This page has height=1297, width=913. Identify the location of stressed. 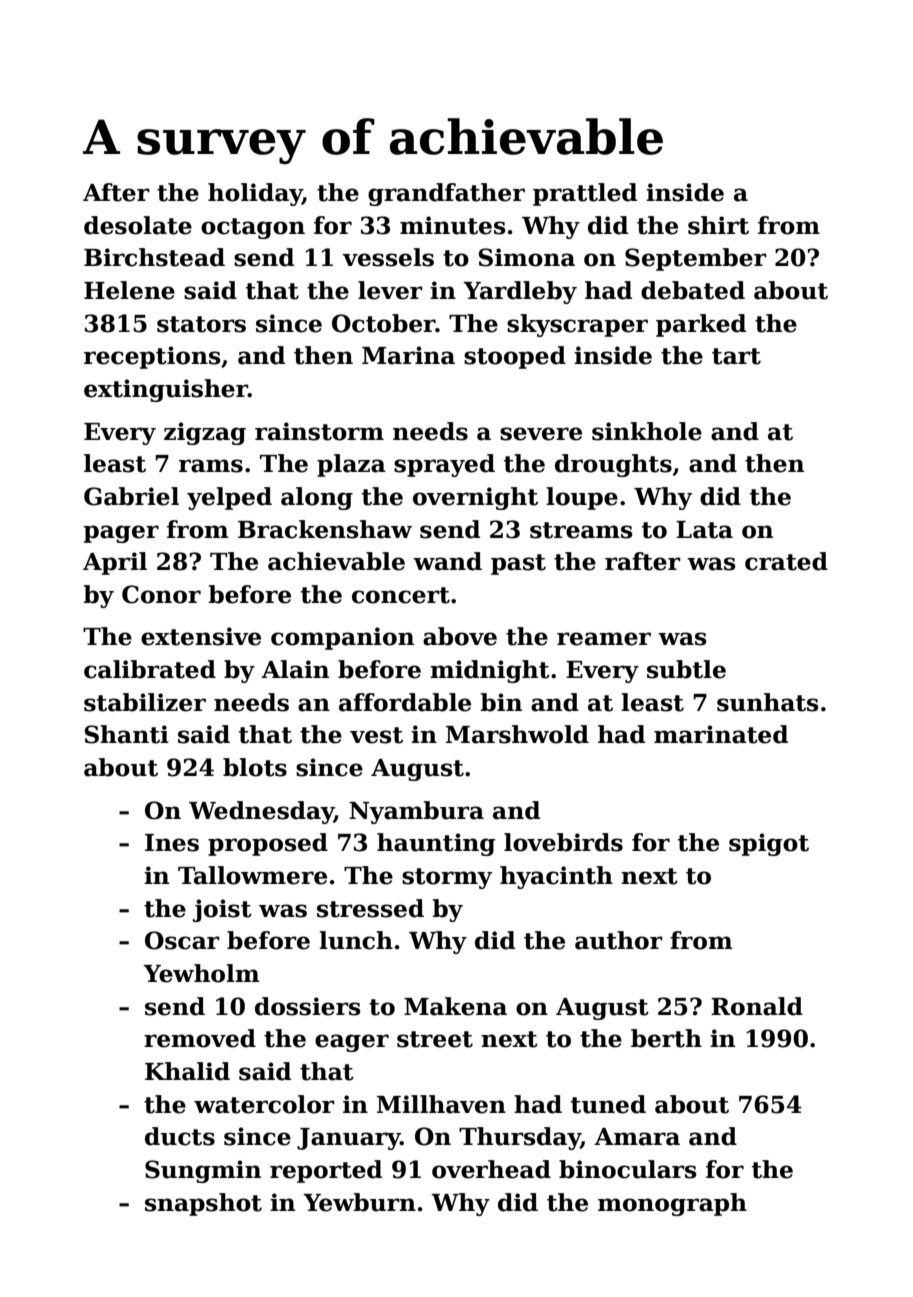
(370, 908).
